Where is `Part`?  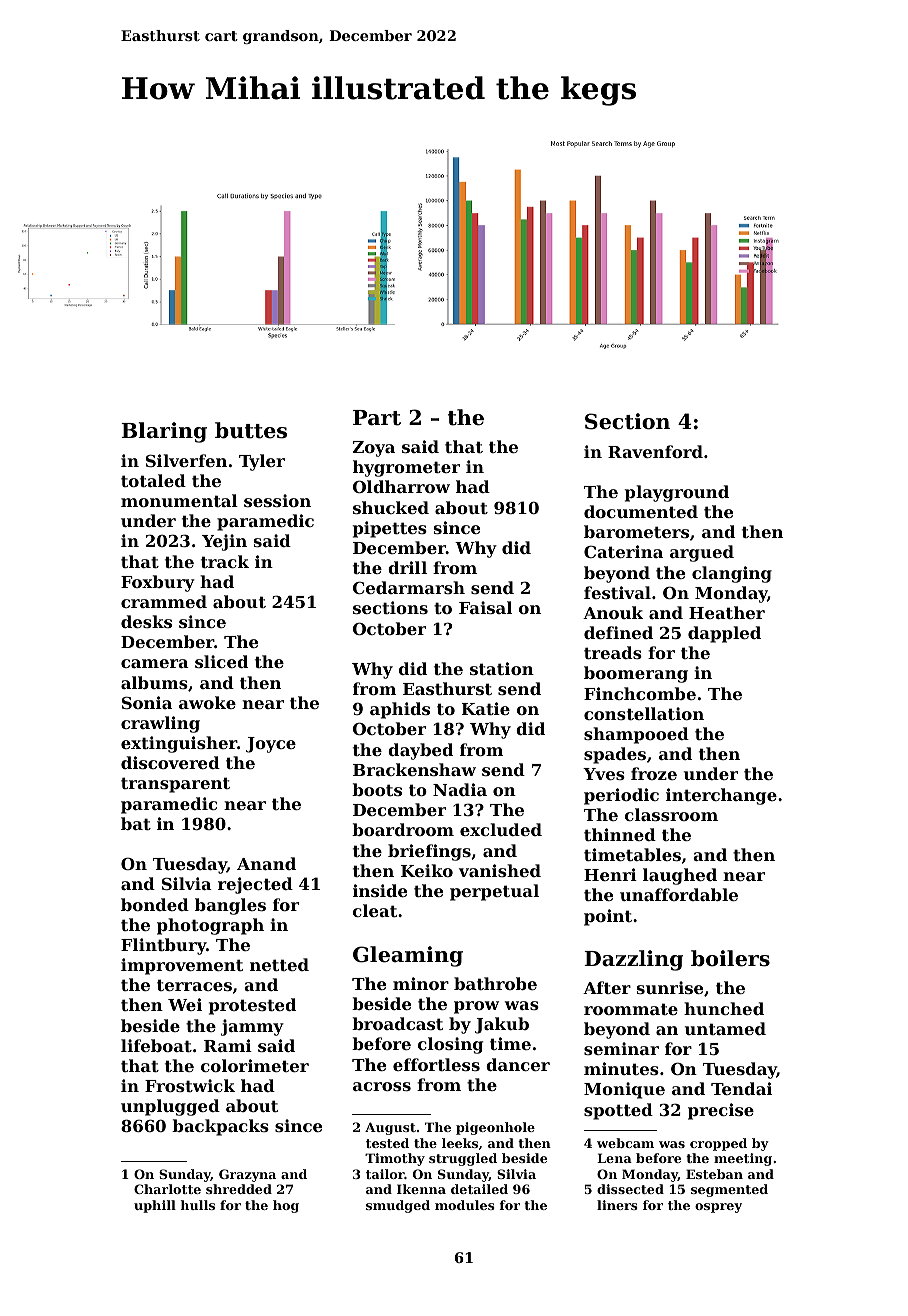
Part is located at coordinates (377, 418).
